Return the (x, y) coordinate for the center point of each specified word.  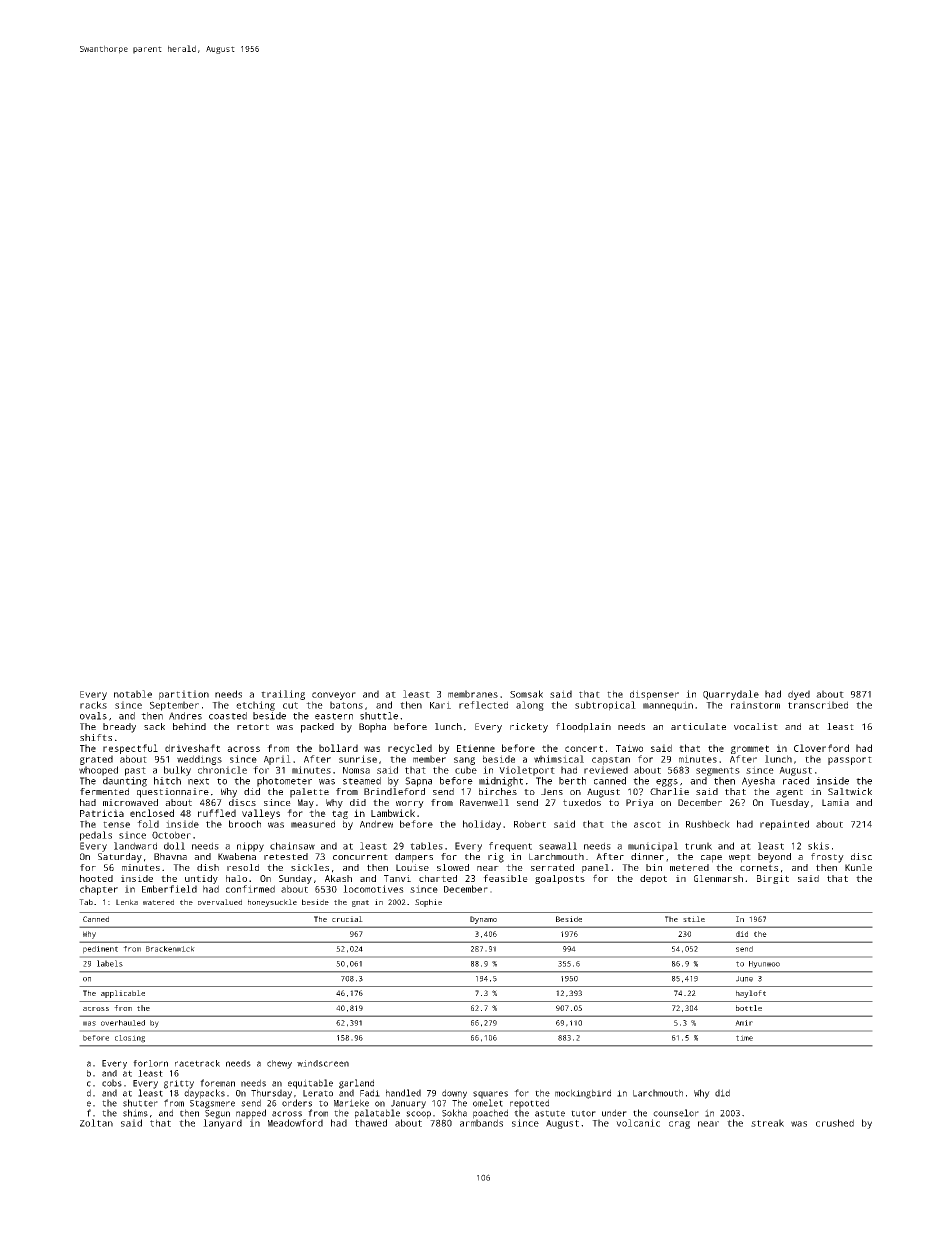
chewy (279, 1064)
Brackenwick (170, 949)
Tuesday (789, 803)
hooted (96, 878)
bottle (749, 1008)
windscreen (323, 1063)
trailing (283, 695)
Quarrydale (731, 695)
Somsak (526, 694)
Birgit (773, 879)
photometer (284, 782)
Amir (744, 1023)
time (744, 1038)
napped (251, 1114)
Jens (552, 791)
